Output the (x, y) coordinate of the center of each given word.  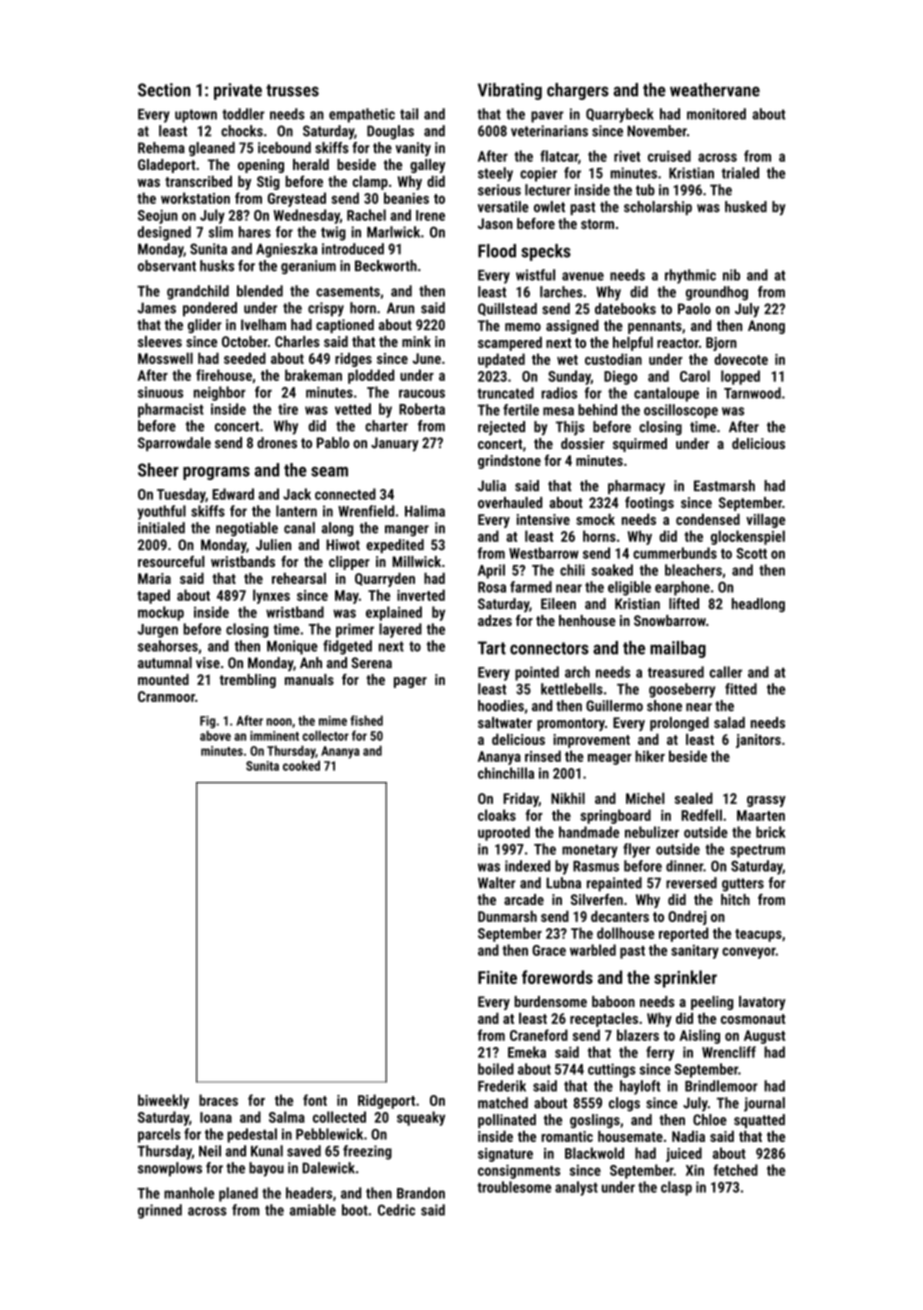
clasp (676, 1188)
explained (394, 613)
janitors (758, 741)
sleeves (160, 341)
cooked (301, 765)
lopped (740, 377)
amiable (313, 1210)
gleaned (212, 149)
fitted (741, 689)
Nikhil (568, 798)
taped (153, 596)
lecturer (548, 190)
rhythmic (690, 276)
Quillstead (507, 309)
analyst (576, 1188)
